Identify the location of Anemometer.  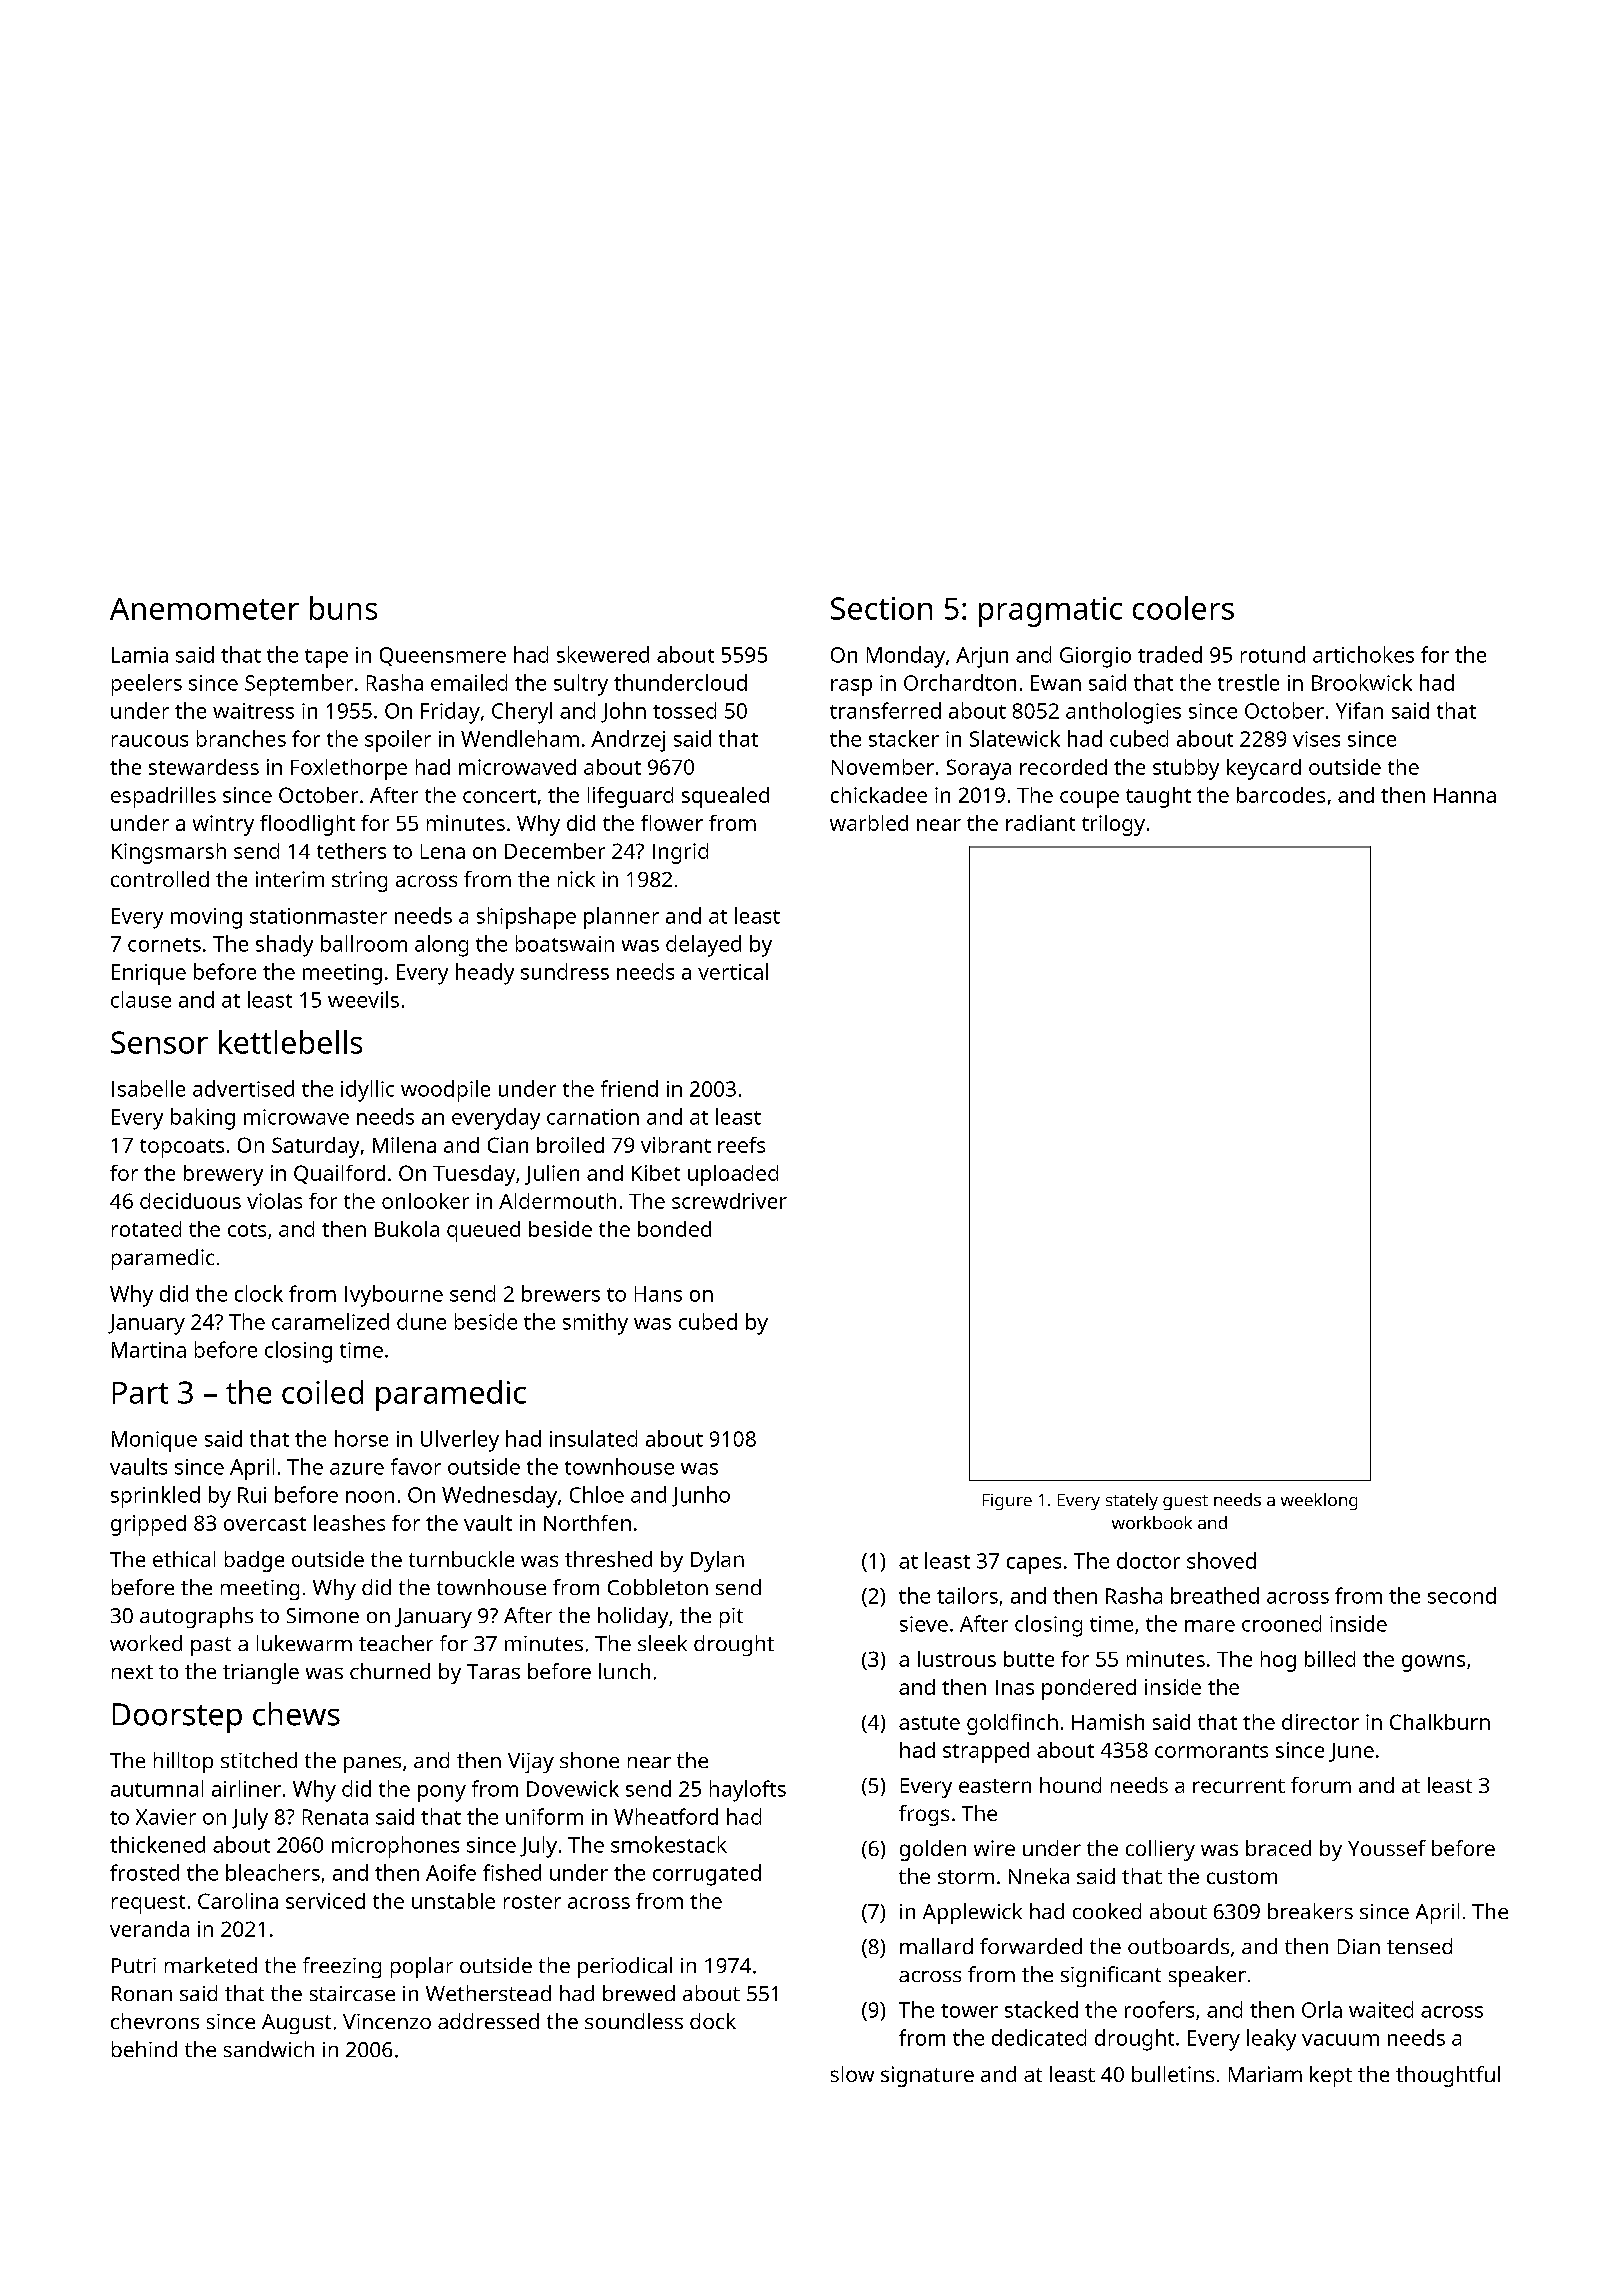
(204, 609).
